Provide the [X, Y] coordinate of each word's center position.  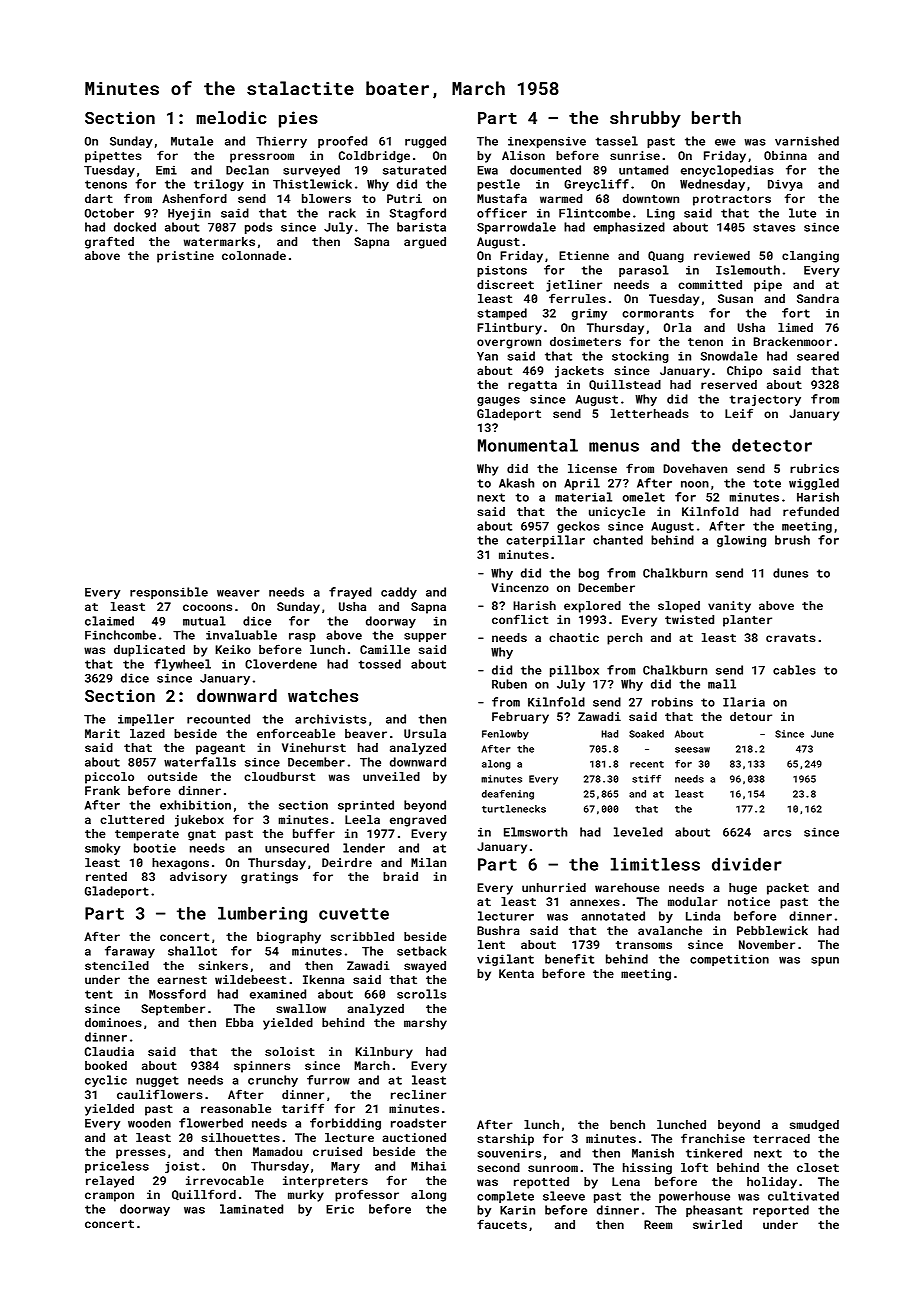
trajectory [765, 400]
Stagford [418, 214]
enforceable [296, 733]
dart [99, 198]
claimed [109, 621]
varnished [807, 141]
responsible [169, 593]
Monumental [528, 445]
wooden [149, 1123]
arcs [777, 833]
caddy [399, 593]
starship [505, 1140]
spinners [262, 1067]
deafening [508, 795]
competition [729, 960]
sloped [679, 607]
